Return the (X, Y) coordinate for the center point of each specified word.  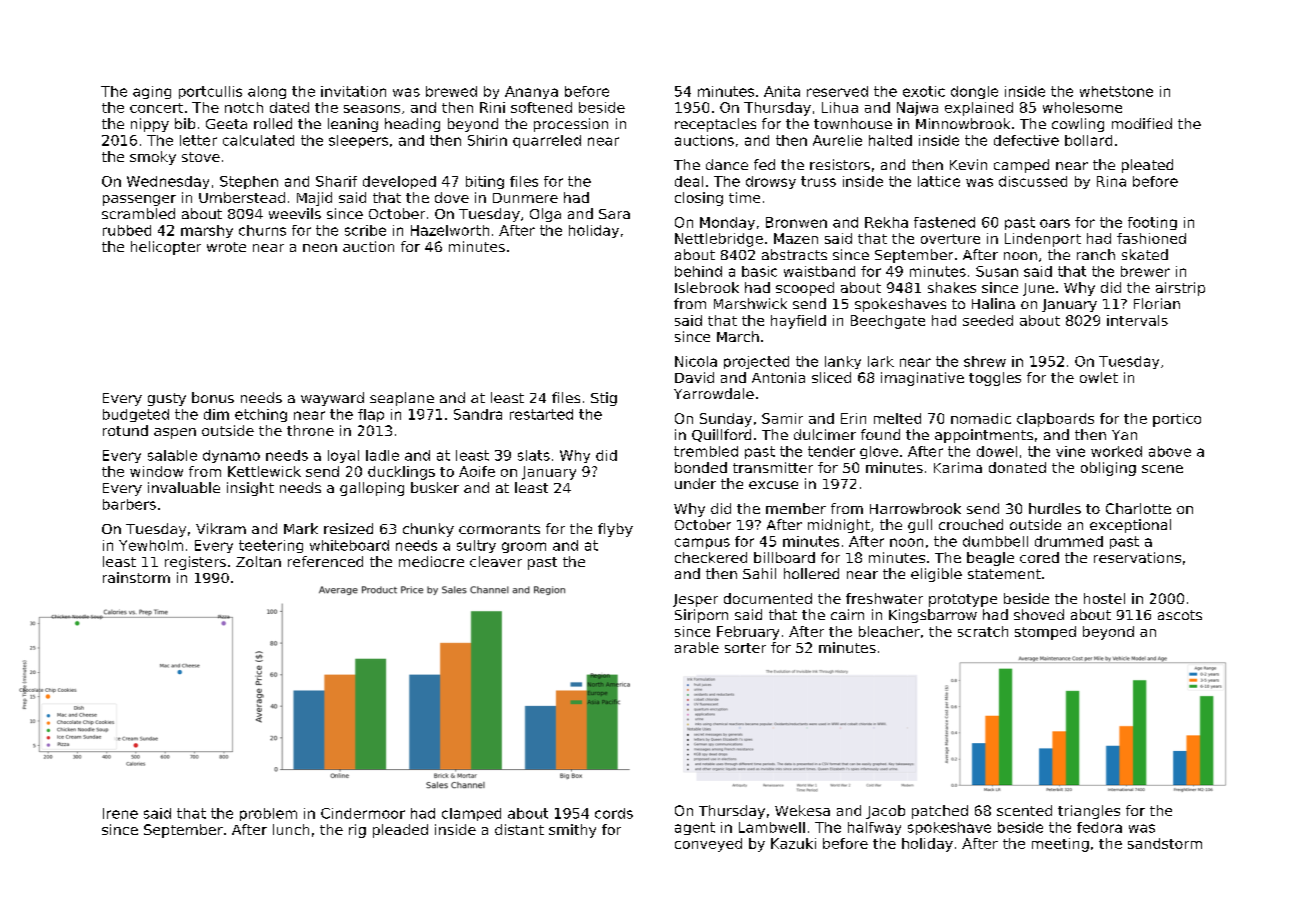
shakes (952, 287)
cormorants (499, 529)
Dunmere (525, 198)
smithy (572, 831)
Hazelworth (450, 230)
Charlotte (1138, 508)
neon (320, 248)
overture (950, 239)
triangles (1089, 812)
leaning (353, 125)
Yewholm (151, 545)
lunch (291, 829)
